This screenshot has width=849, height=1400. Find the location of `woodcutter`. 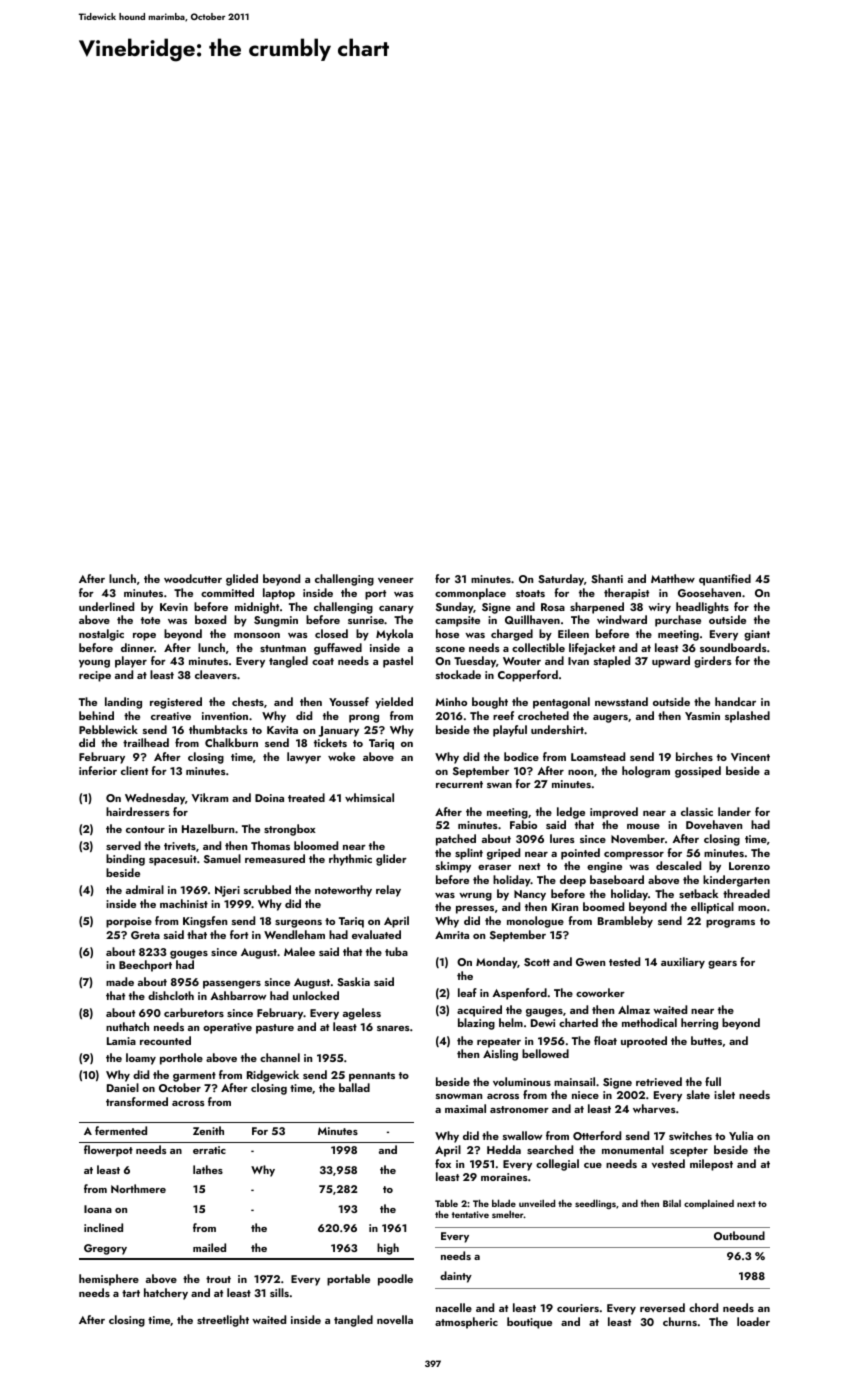

woodcutter is located at coordinates (193, 578).
